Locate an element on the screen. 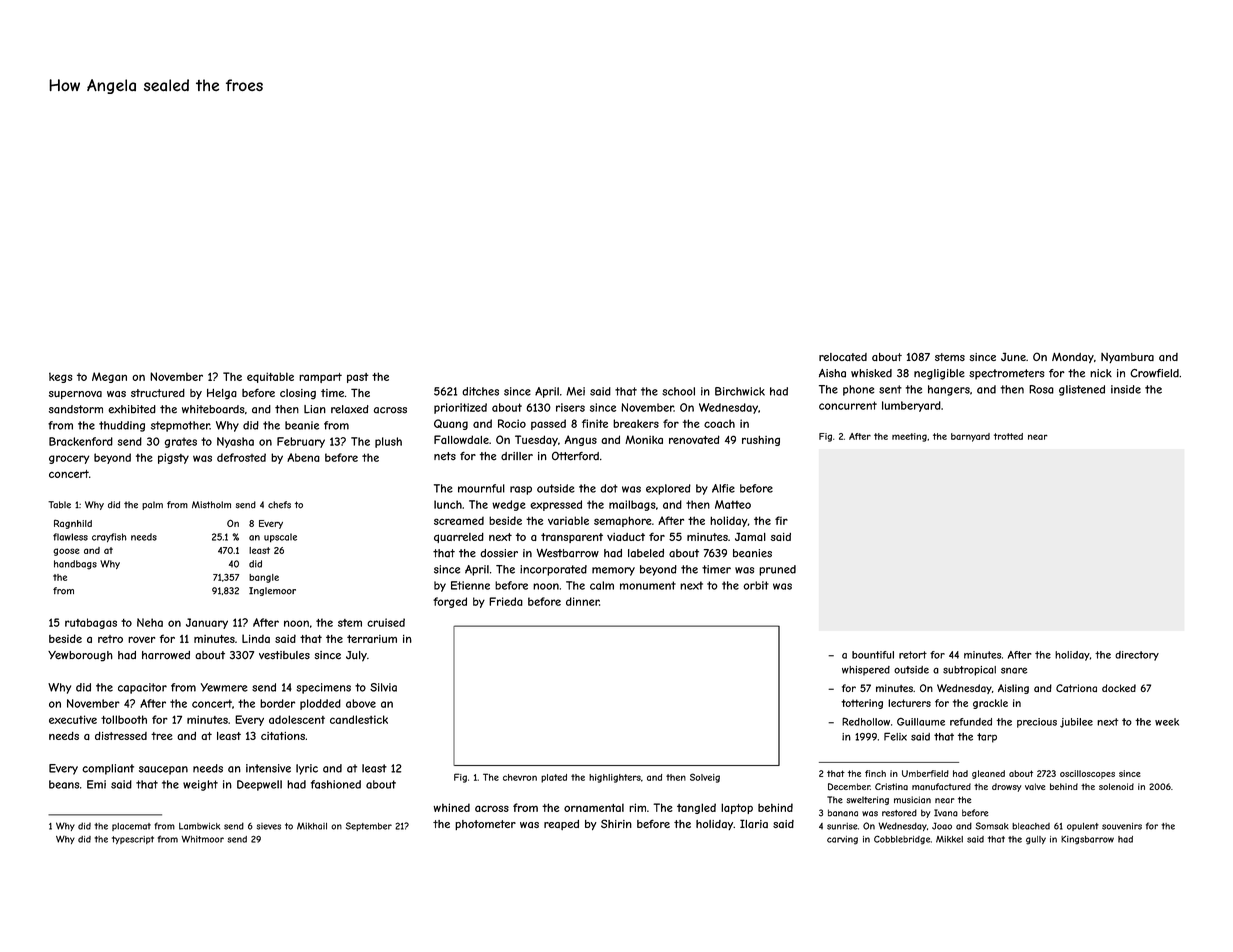 The width and height of the screenshot is (1233, 952). harrowed is located at coordinates (166, 655).
